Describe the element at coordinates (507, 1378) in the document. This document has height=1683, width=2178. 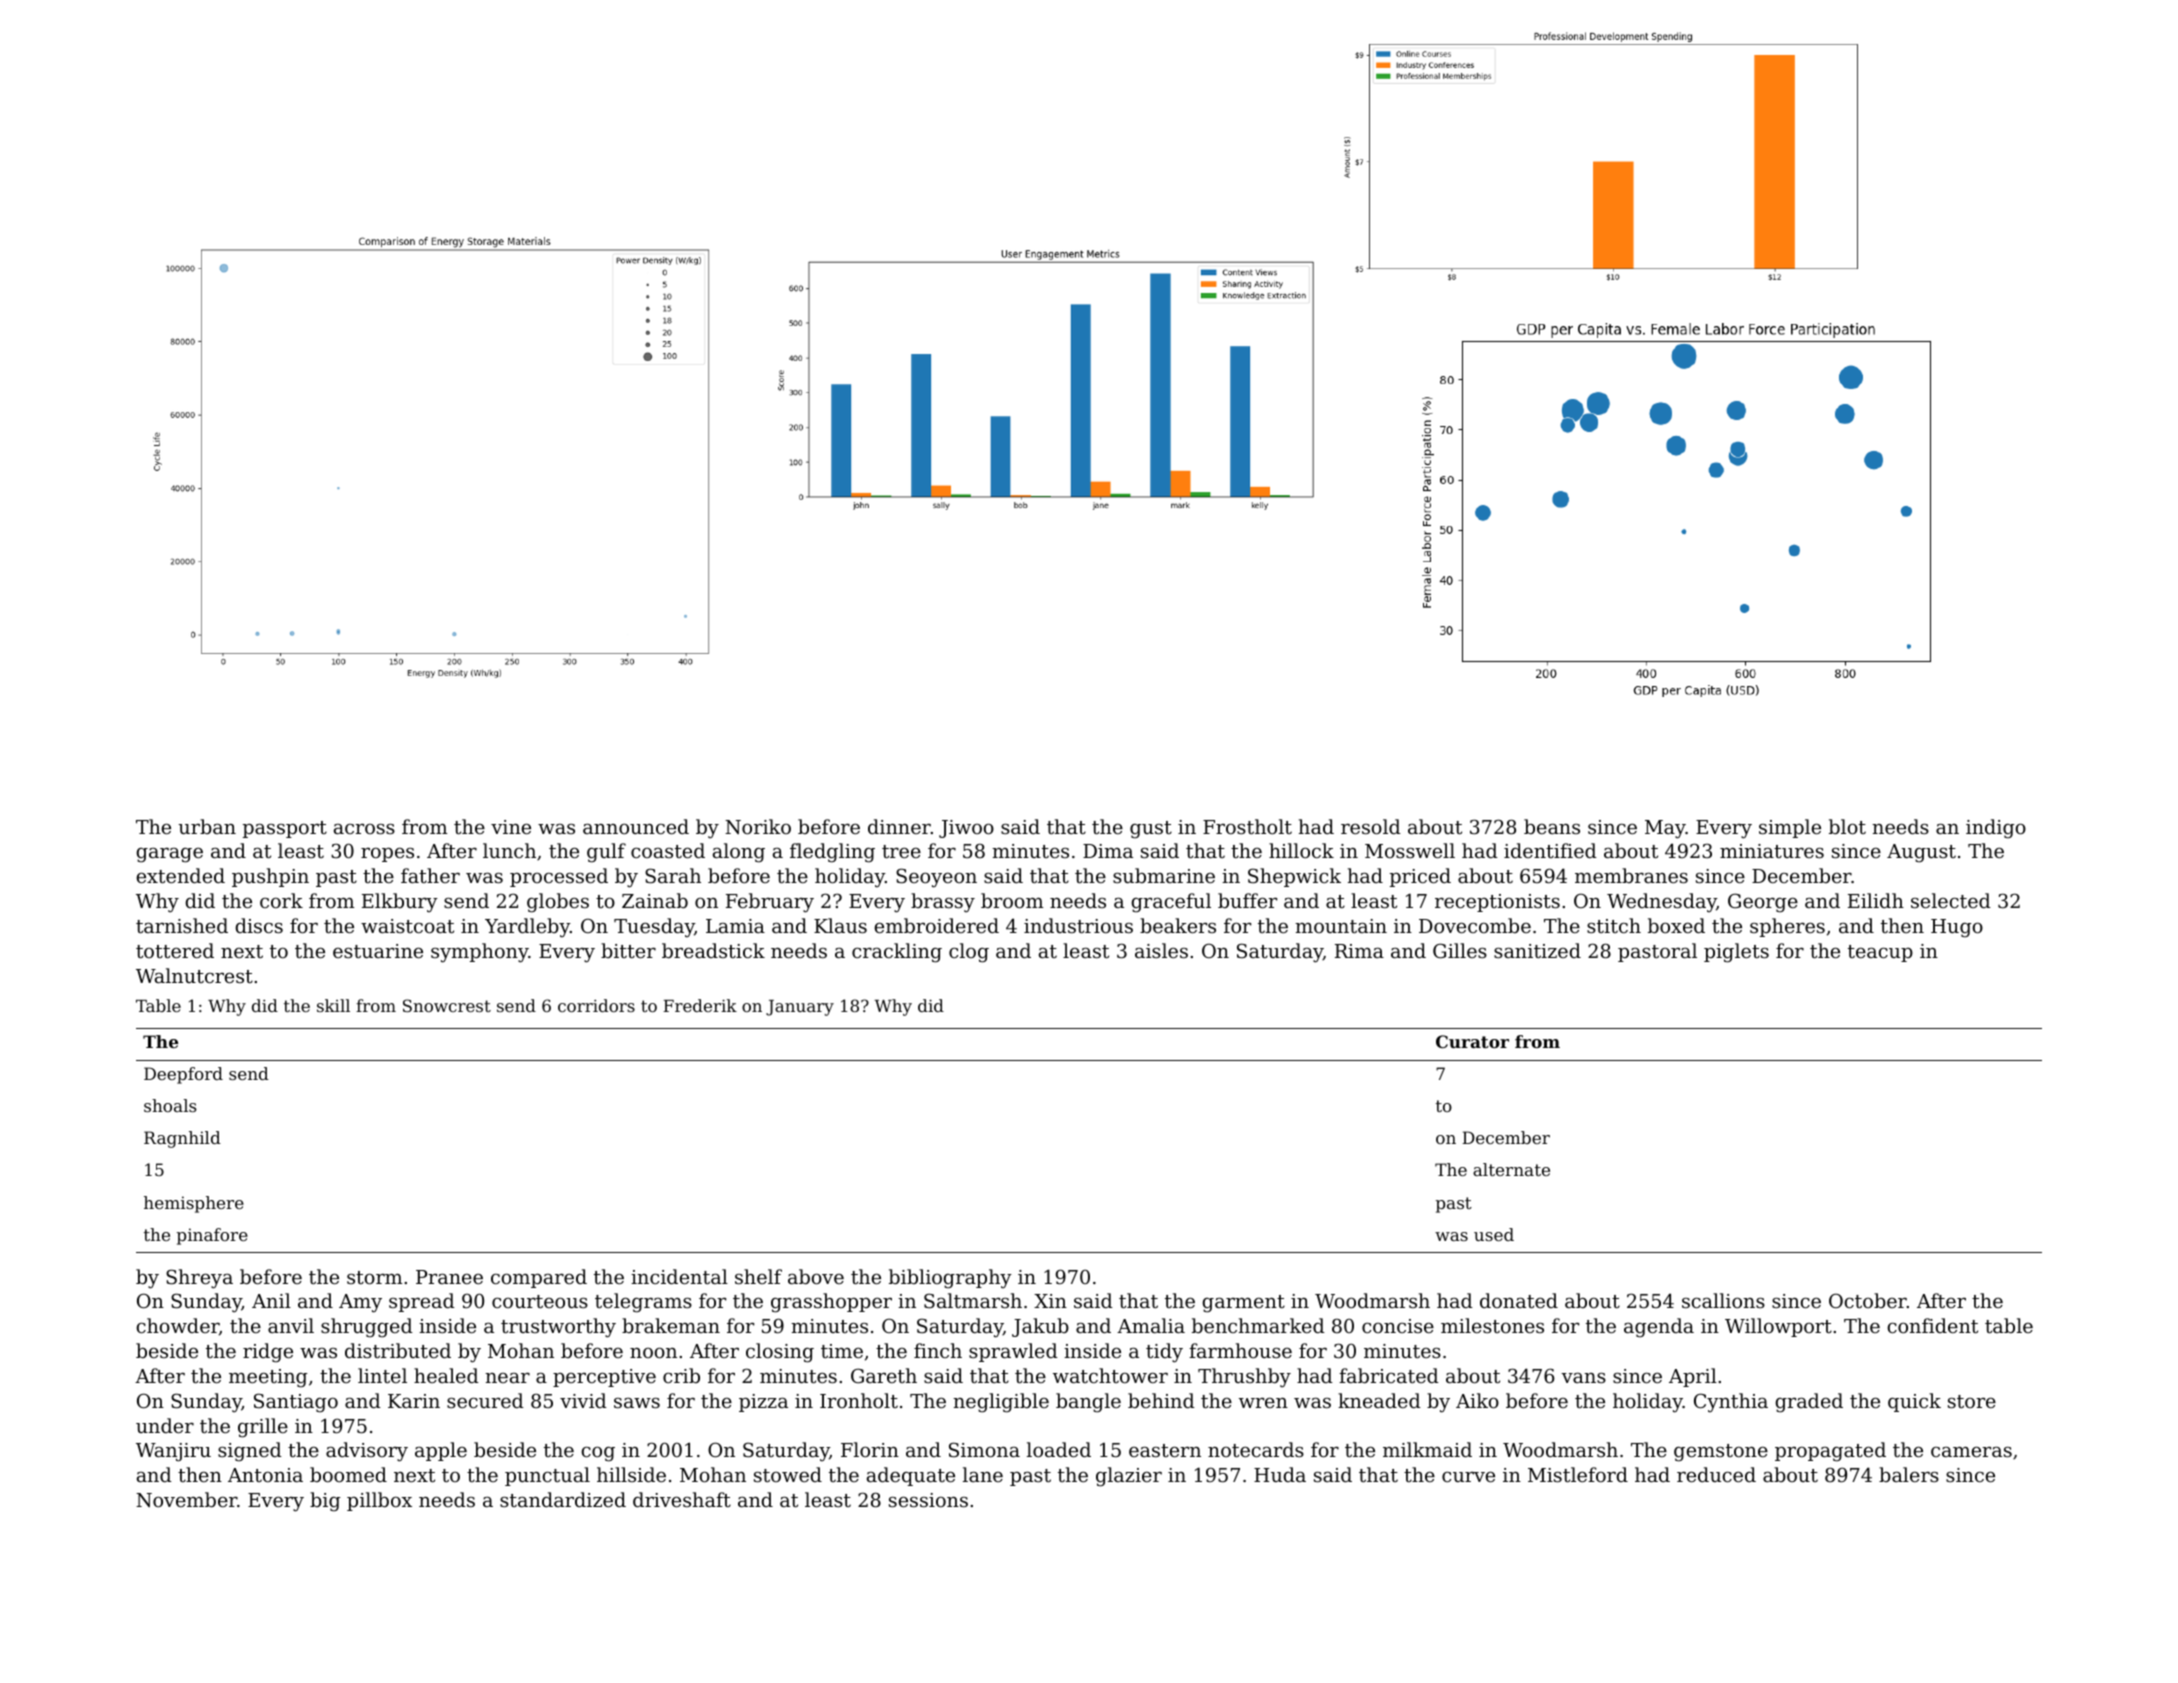
I see `near` at that location.
